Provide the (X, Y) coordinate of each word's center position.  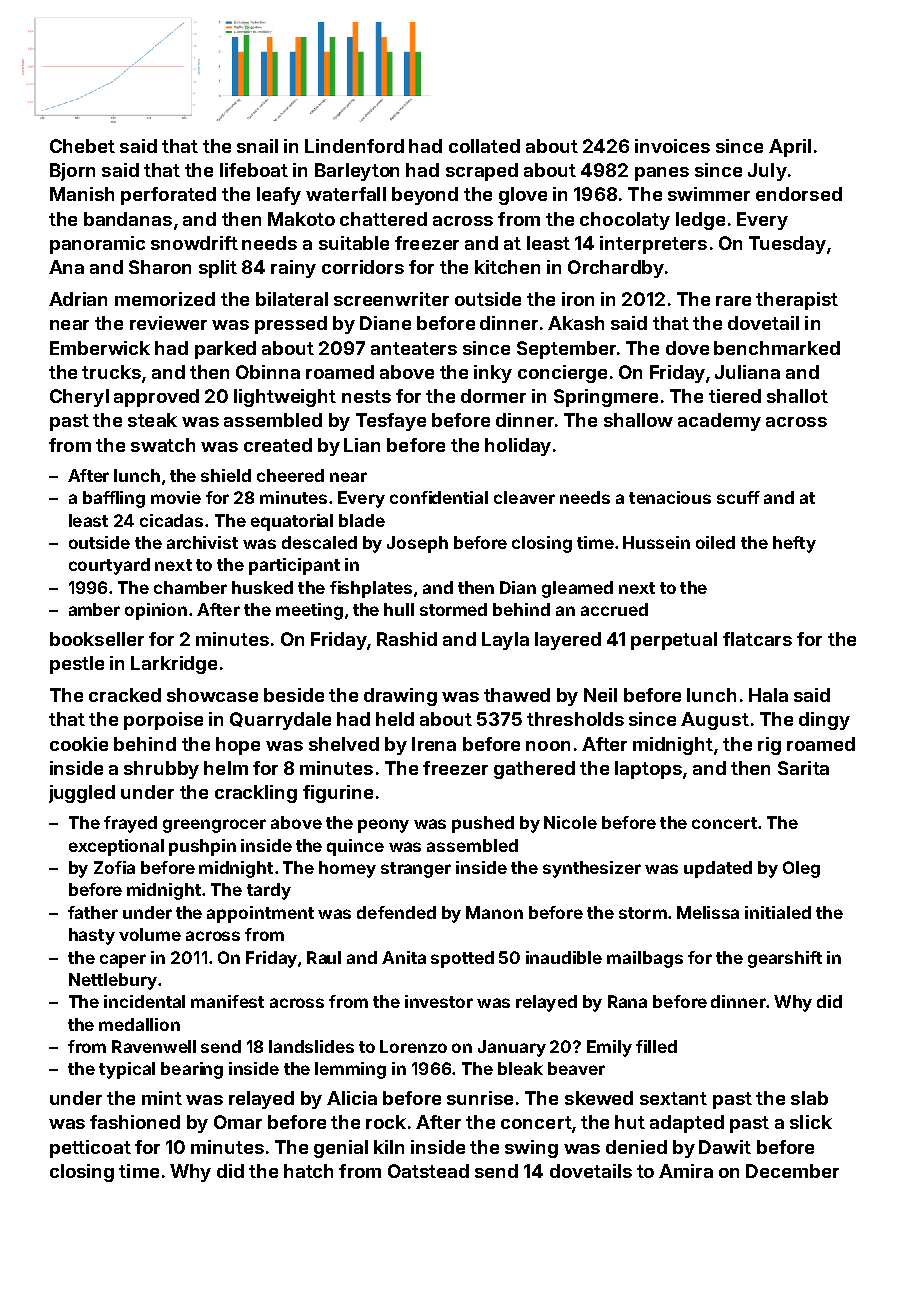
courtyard (109, 566)
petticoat (90, 1149)
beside (294, 695)
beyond (425, 196)
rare (733, 301)
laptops (648, 770)
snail (257, 146)
